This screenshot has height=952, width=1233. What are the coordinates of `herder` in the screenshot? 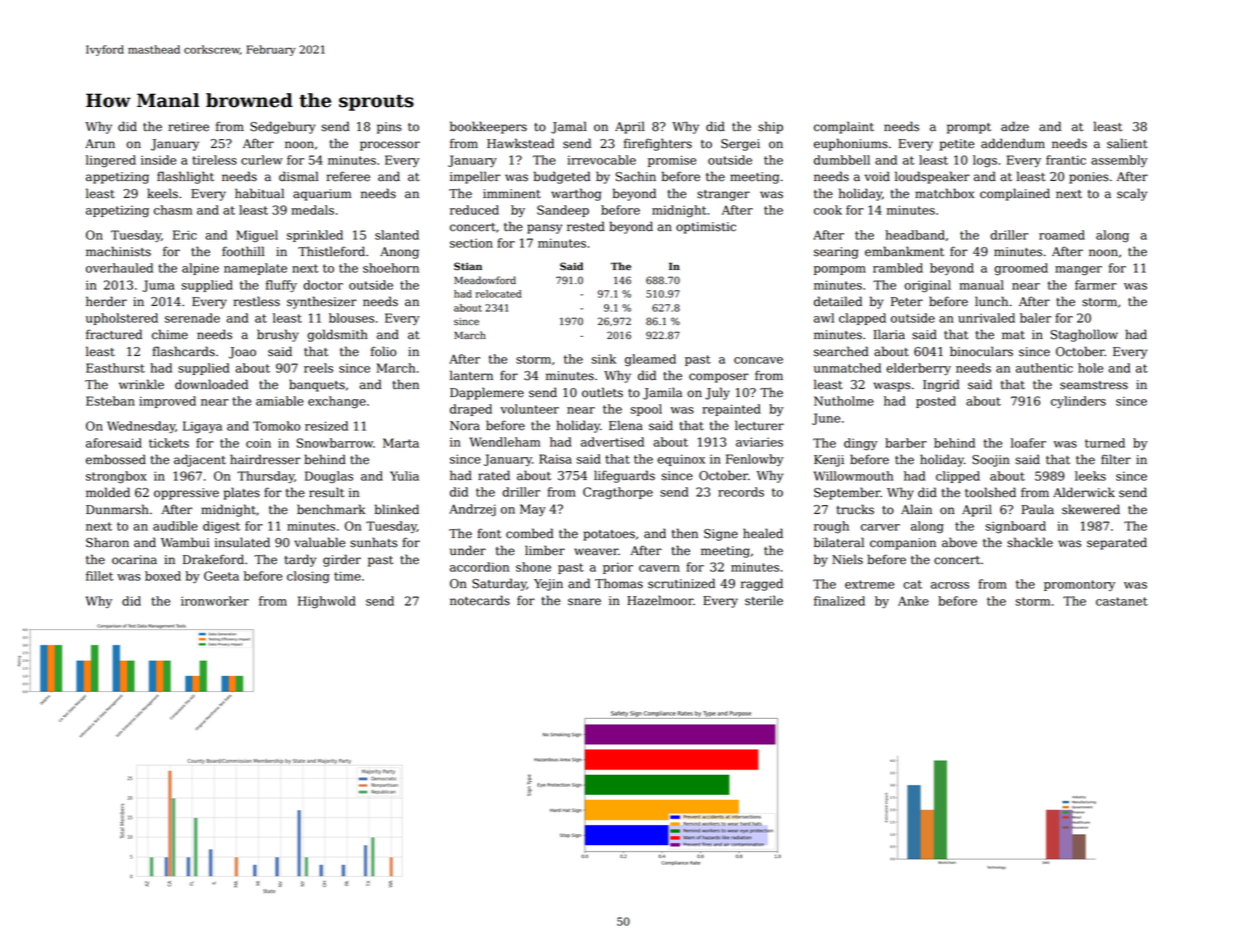 It's located at (106, 301).
